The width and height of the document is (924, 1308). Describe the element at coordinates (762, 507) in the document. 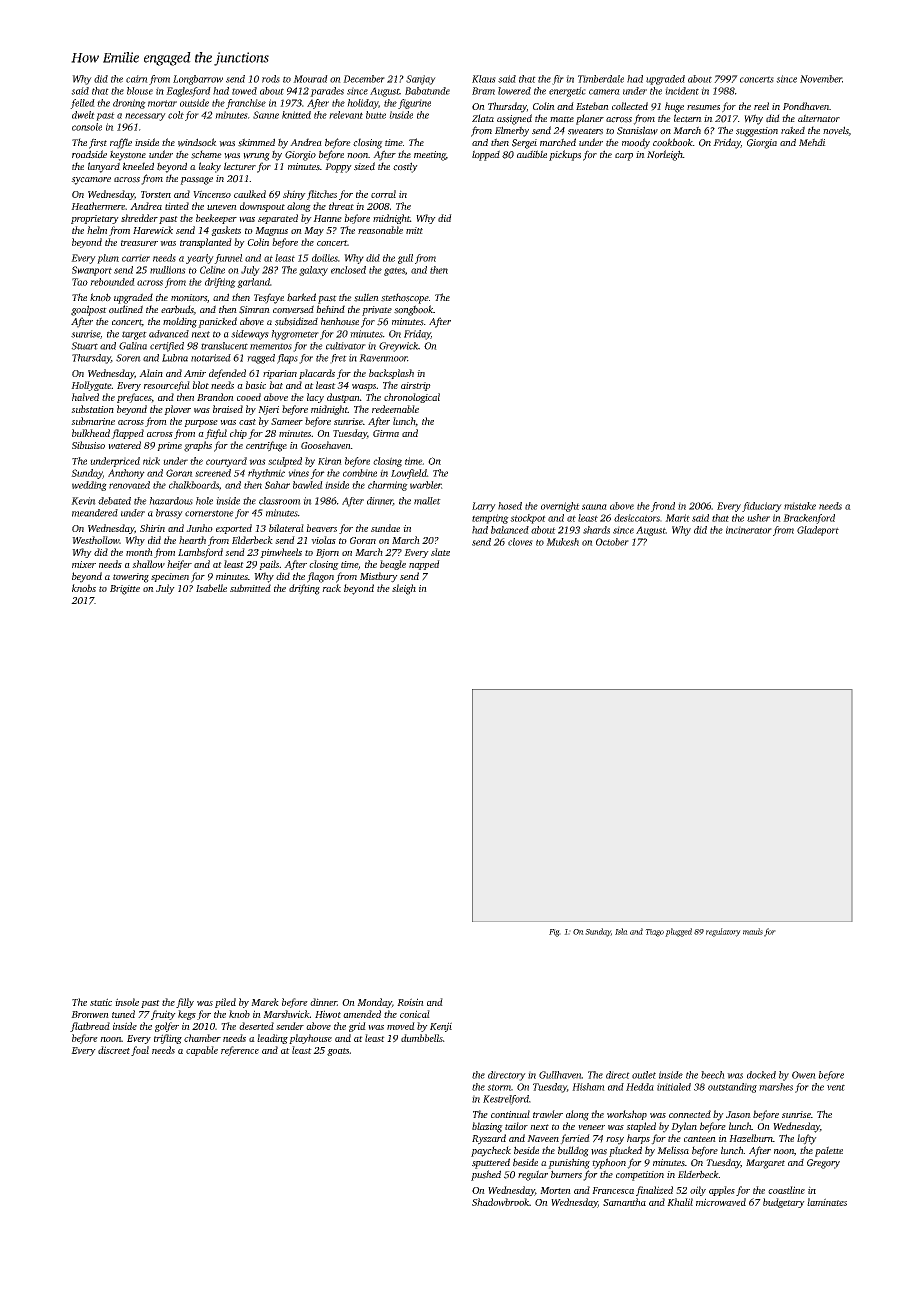

I see `fiduciary` at that location.
